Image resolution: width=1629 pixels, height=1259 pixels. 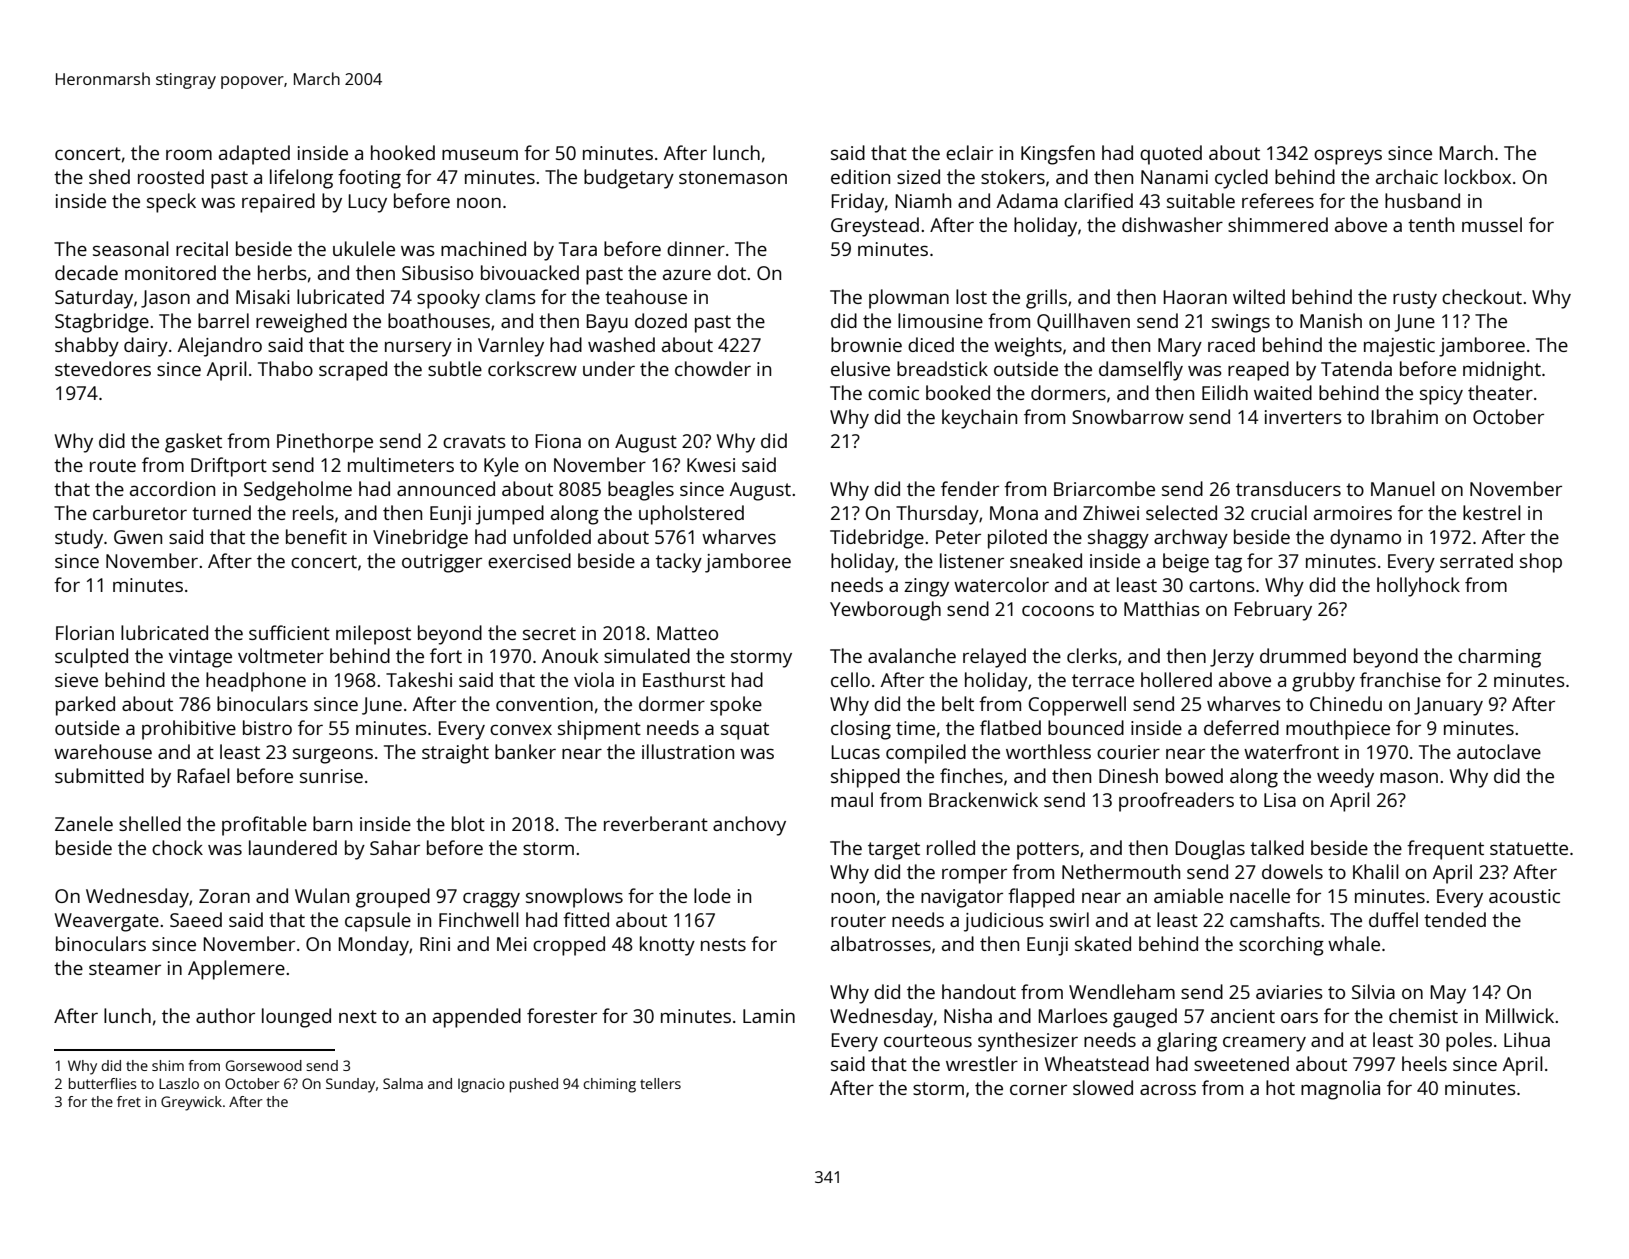 I want to click on shop, so click(x=1541, y=563).
